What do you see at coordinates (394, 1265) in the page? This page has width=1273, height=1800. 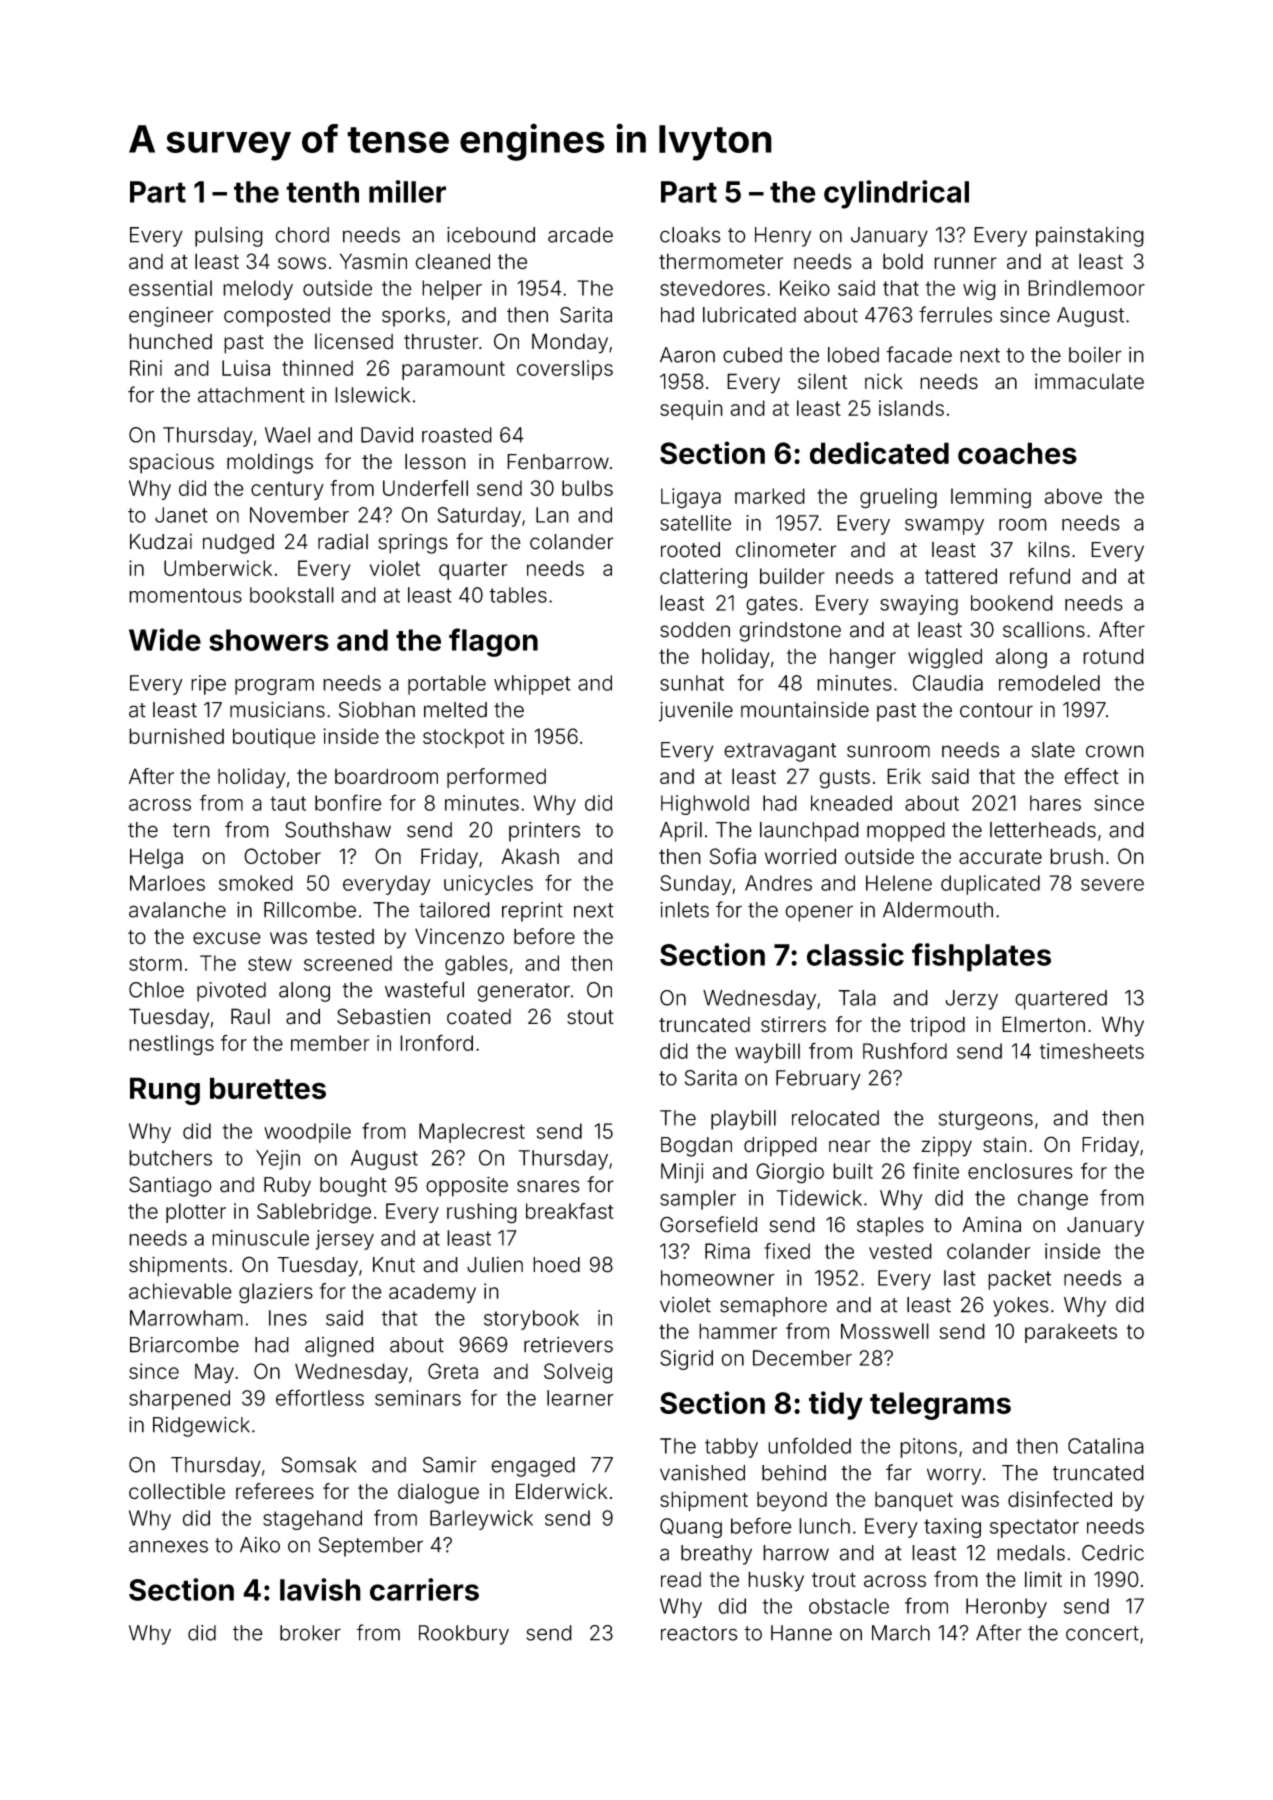 I see `Knut` at bounding box center [394, 1265].
